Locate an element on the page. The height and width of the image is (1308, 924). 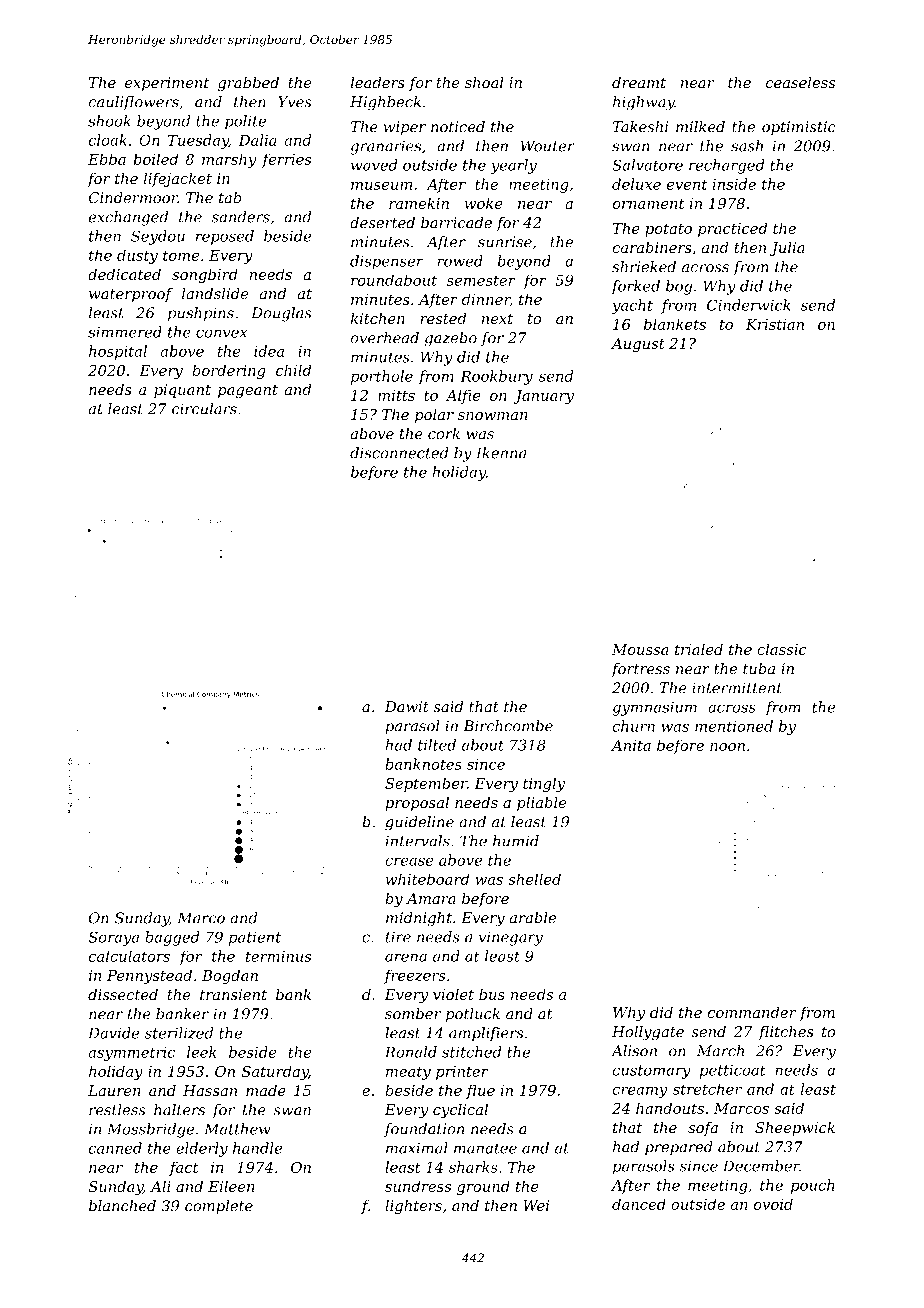
noon is located at coordinates (727, 747).
